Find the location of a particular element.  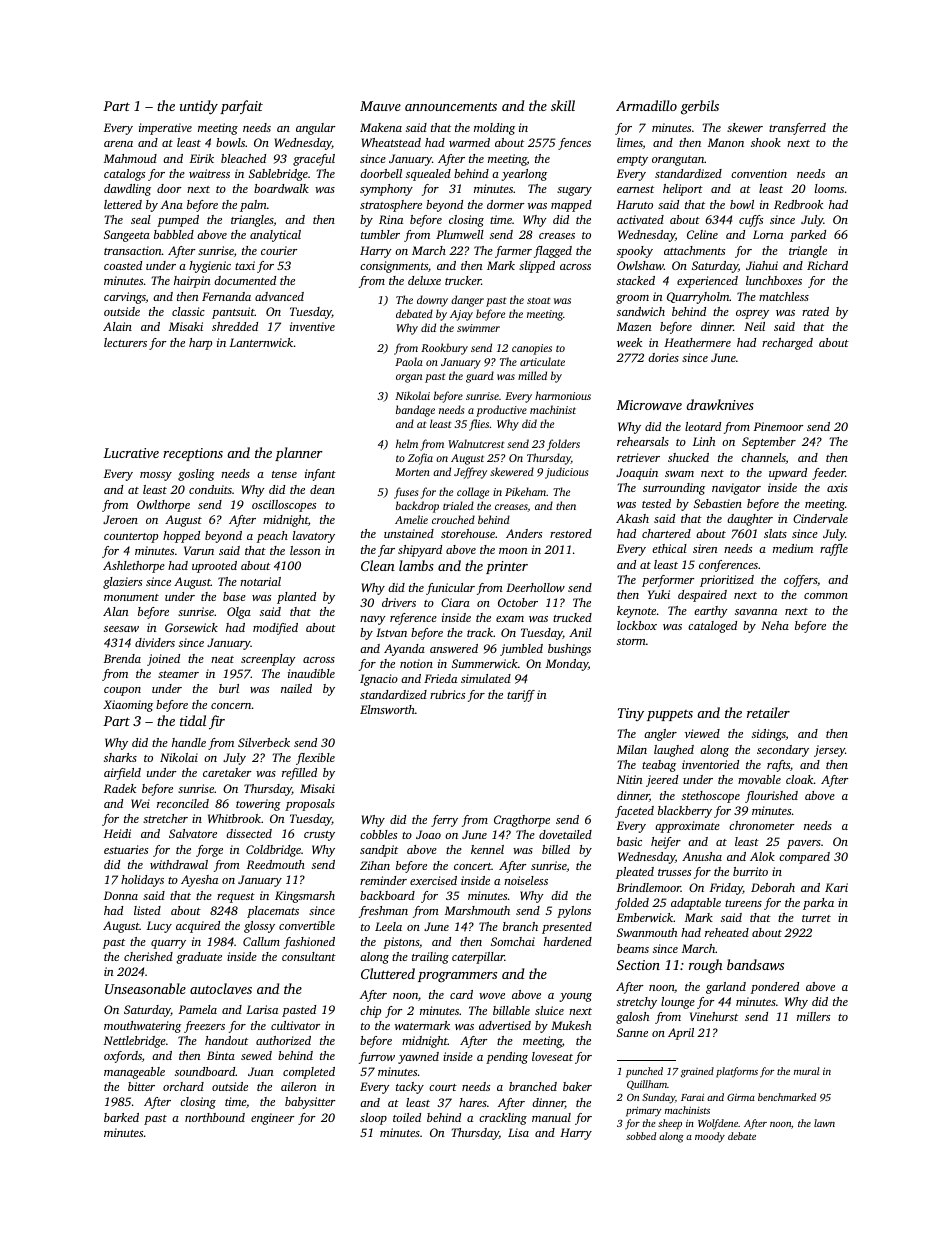

tumbler is located at coordinates (380, 234).
